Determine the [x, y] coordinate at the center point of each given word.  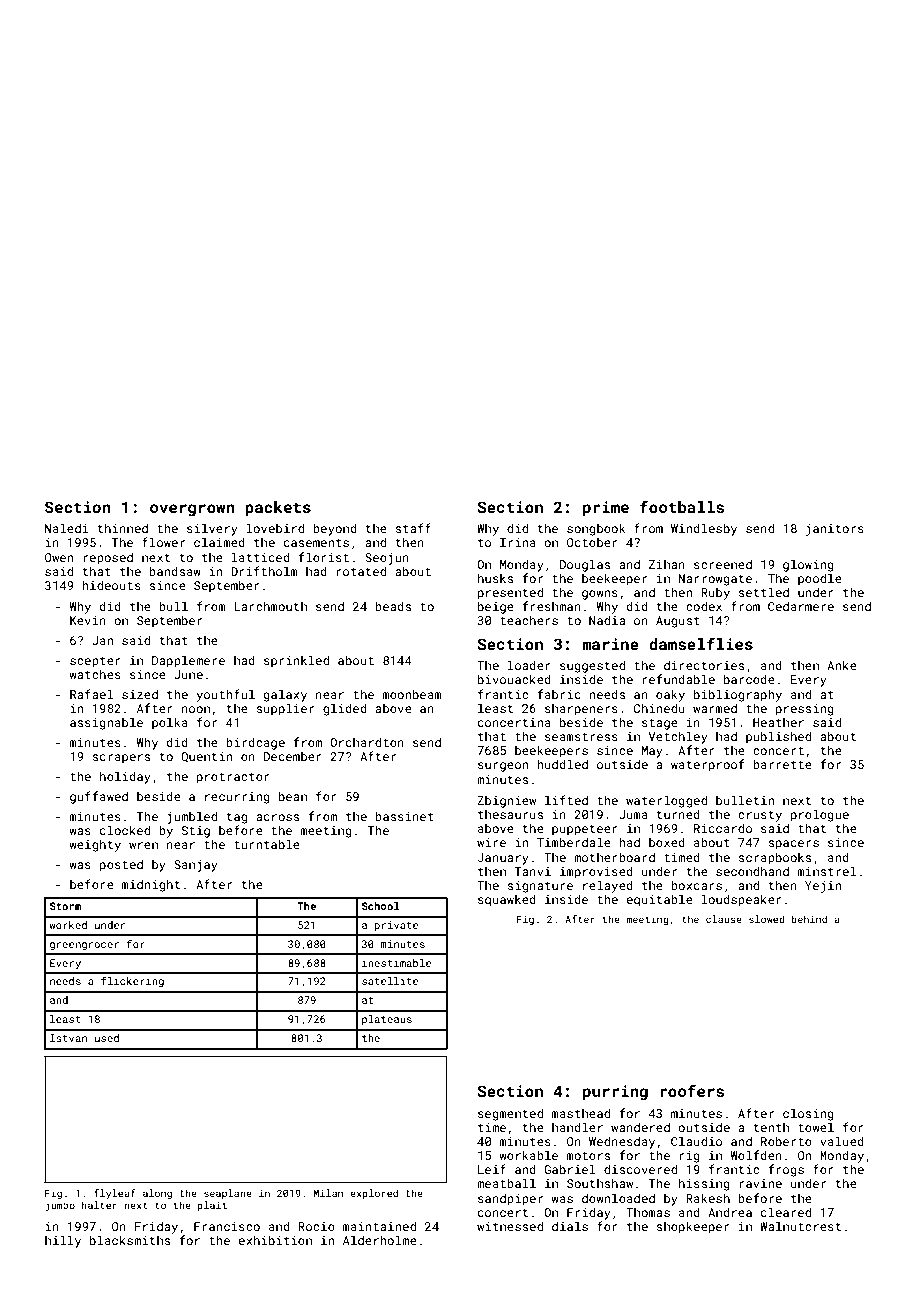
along [157, 1194]
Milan [328, 1193]
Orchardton [367, 742]
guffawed [99, 797]
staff [413, 528]
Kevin [88, 620]
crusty [760, 816]
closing [808, 1114]
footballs [682, 506]
